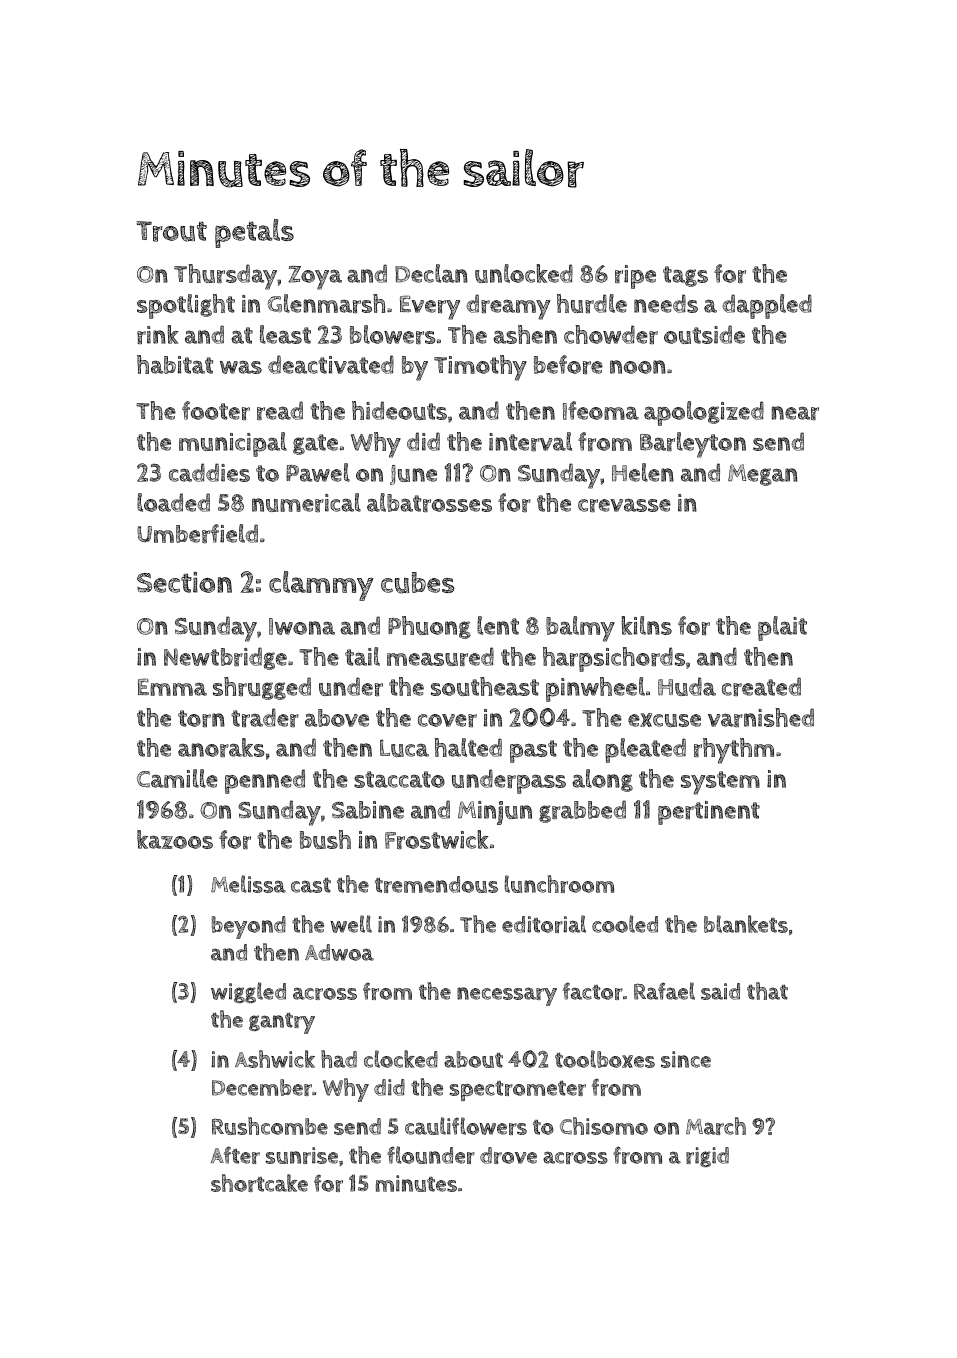 This document has width=957, height=1358. I want to click on Section, so click(184, 582).
